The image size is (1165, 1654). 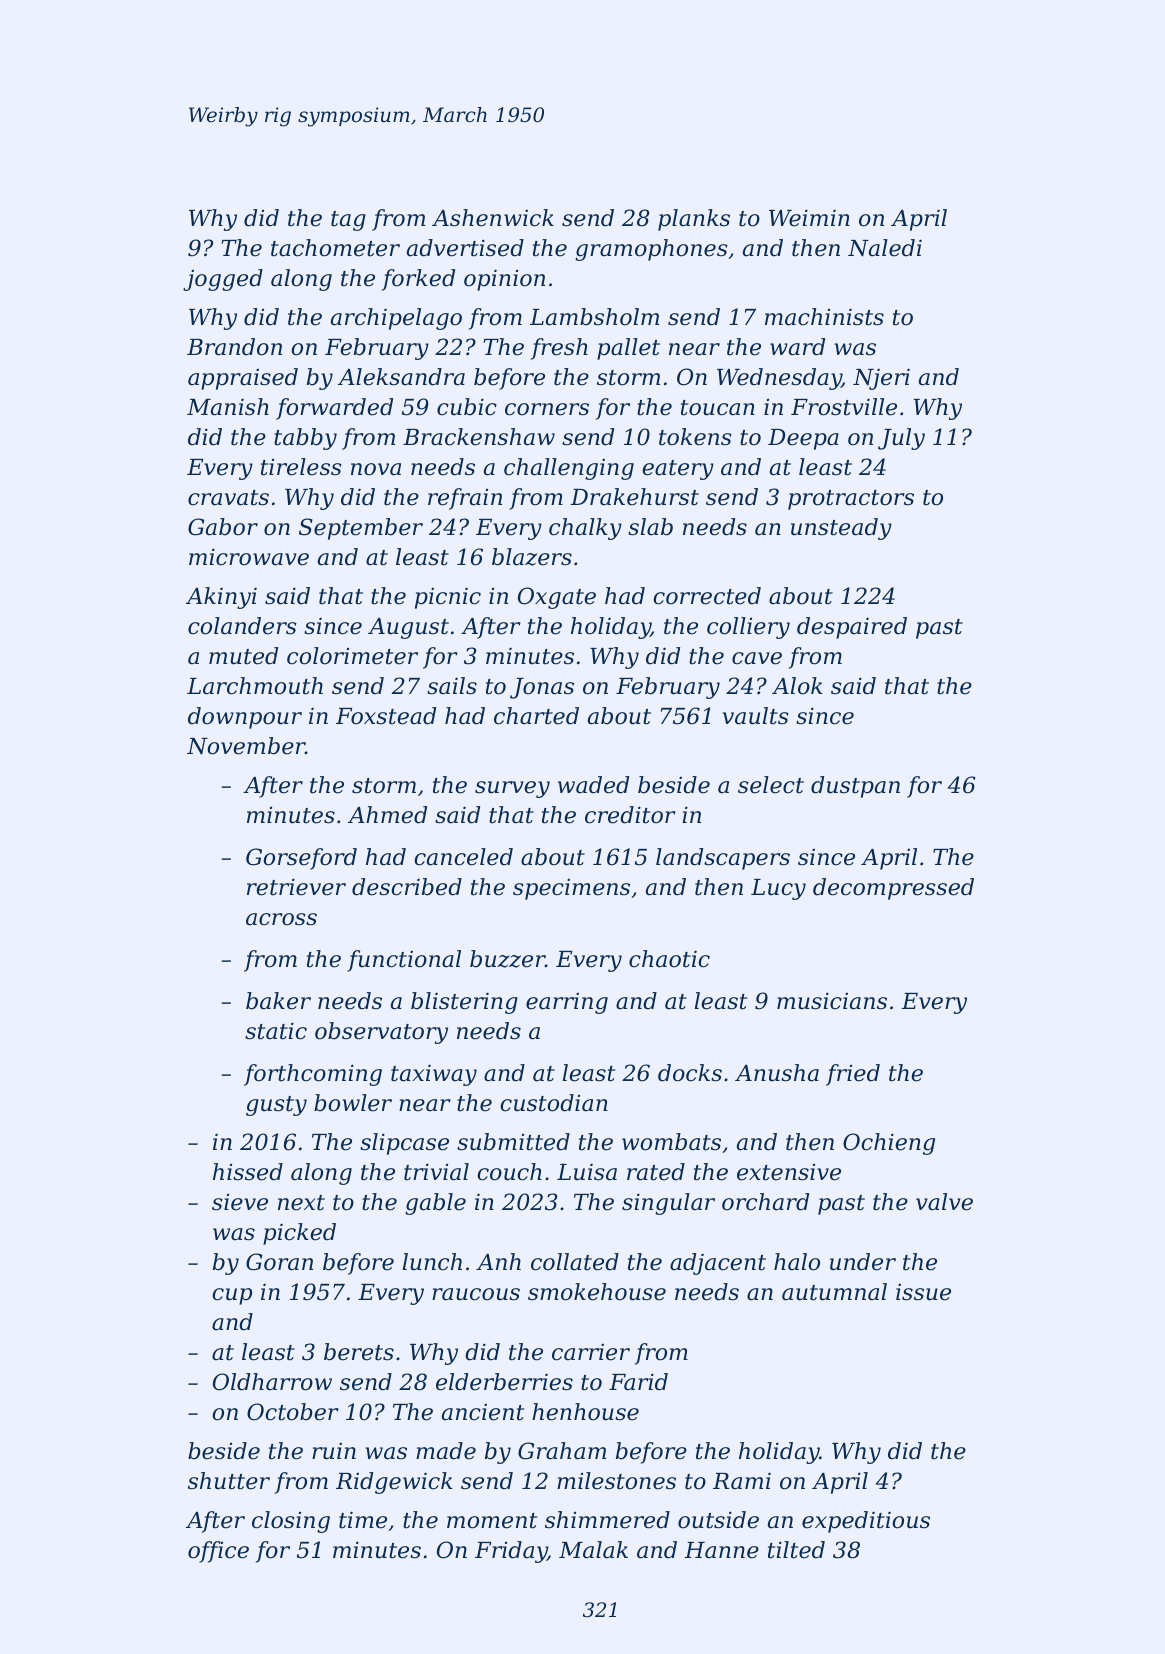 I want to click on gable, so click(x=435, y=1204).
